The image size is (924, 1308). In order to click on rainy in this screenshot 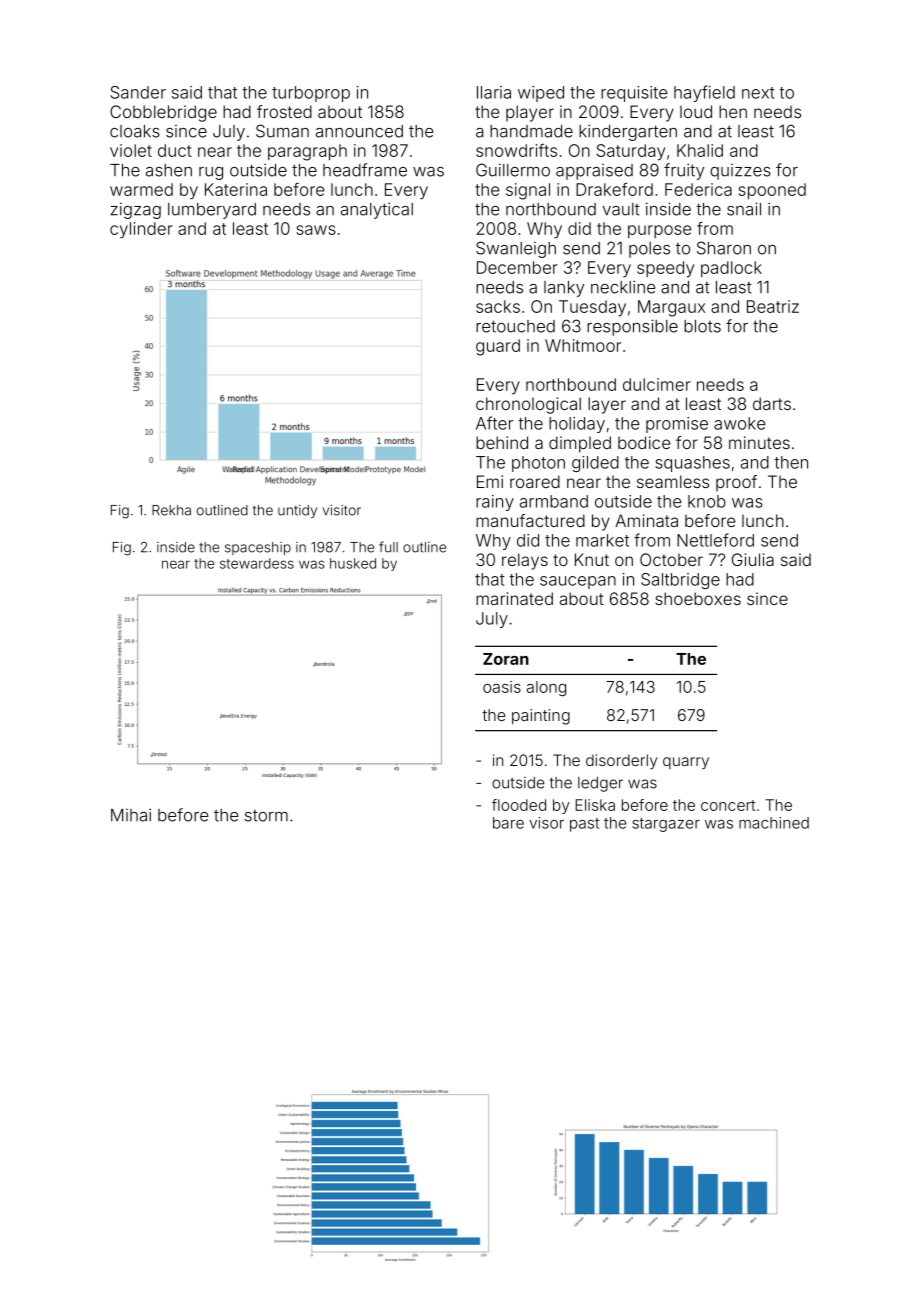, I will do `click(495, 503)`.
